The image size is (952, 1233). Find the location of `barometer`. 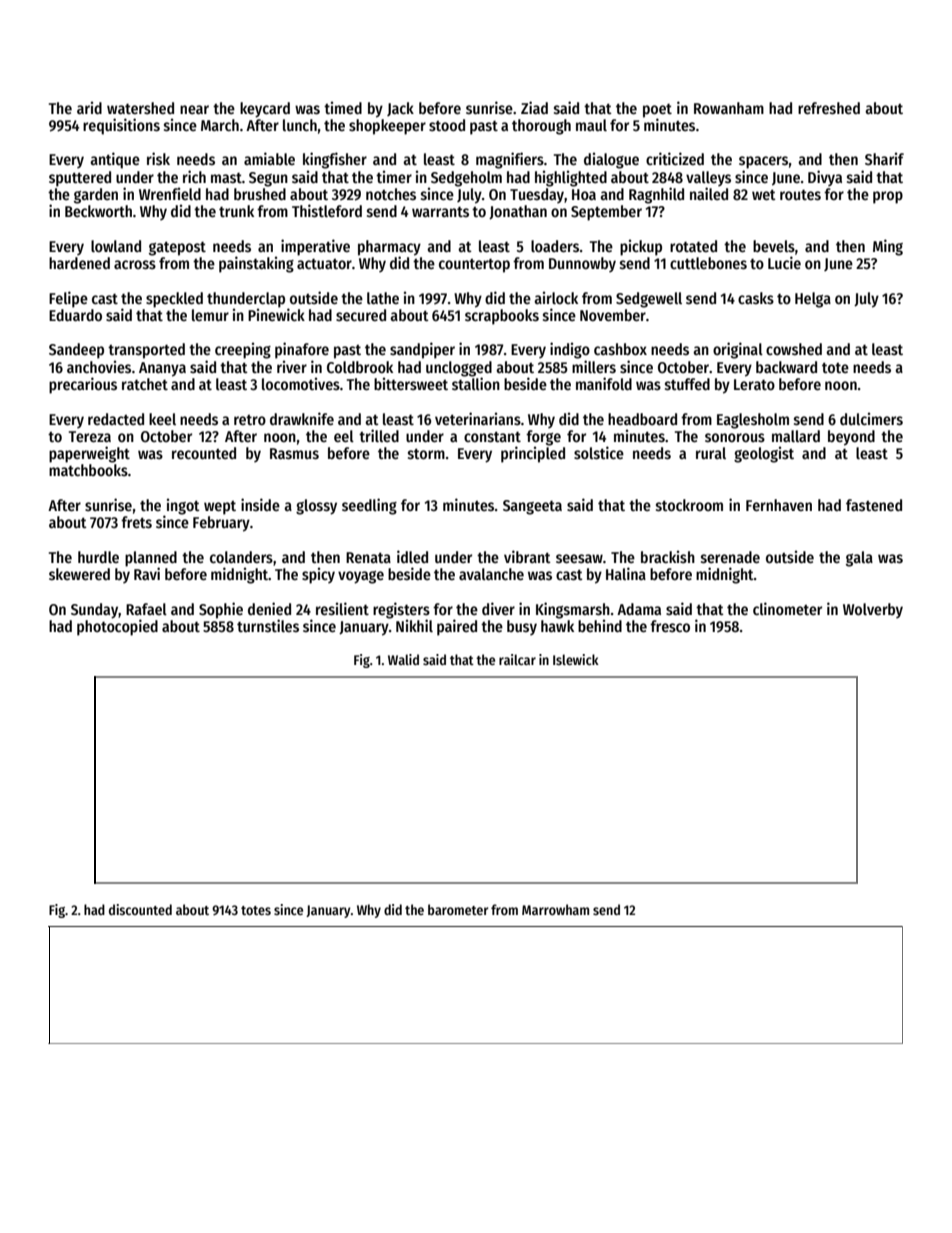

barometer is located at coordinates (458, 909).
